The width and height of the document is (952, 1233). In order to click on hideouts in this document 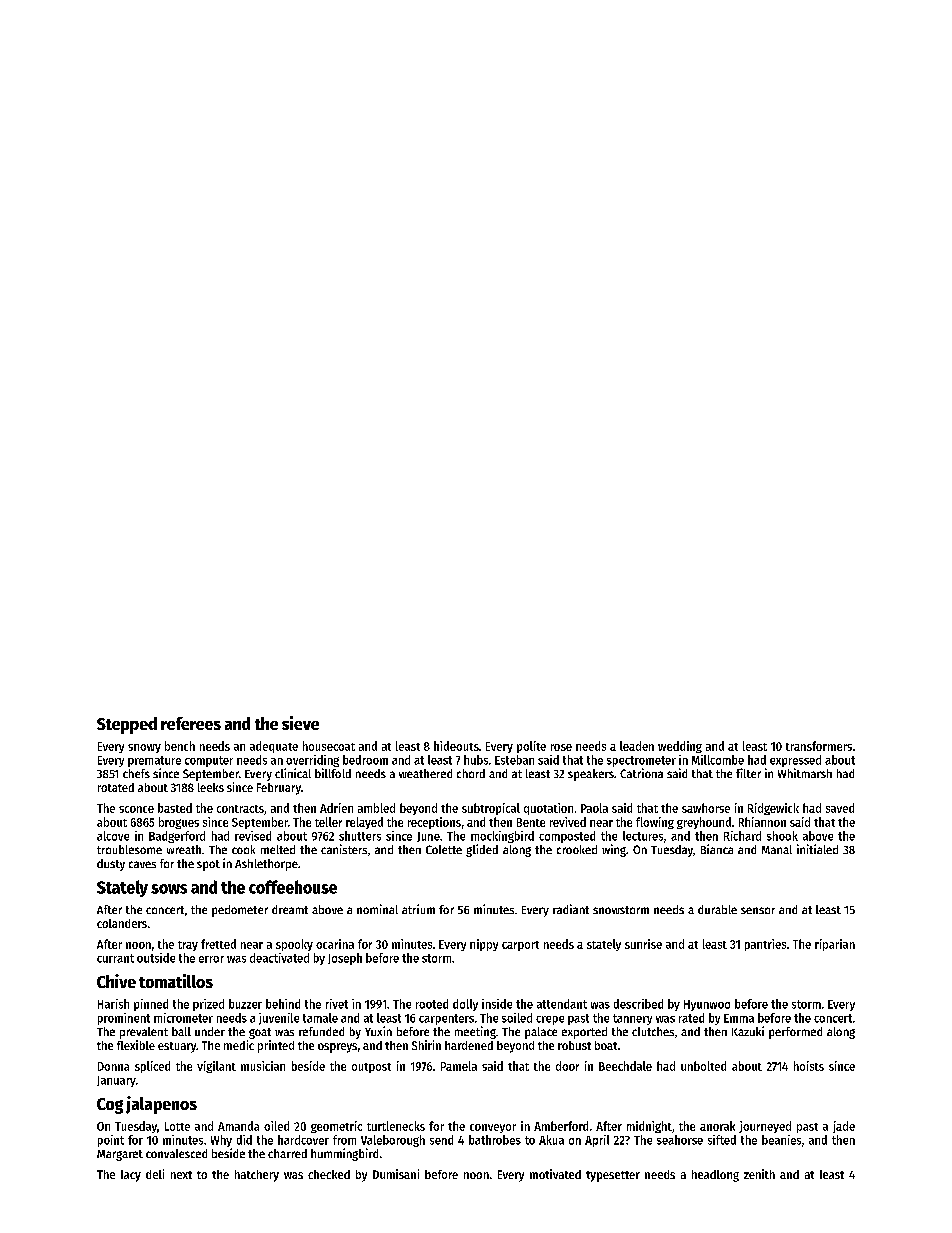, I will do `click(456, 746)`.
